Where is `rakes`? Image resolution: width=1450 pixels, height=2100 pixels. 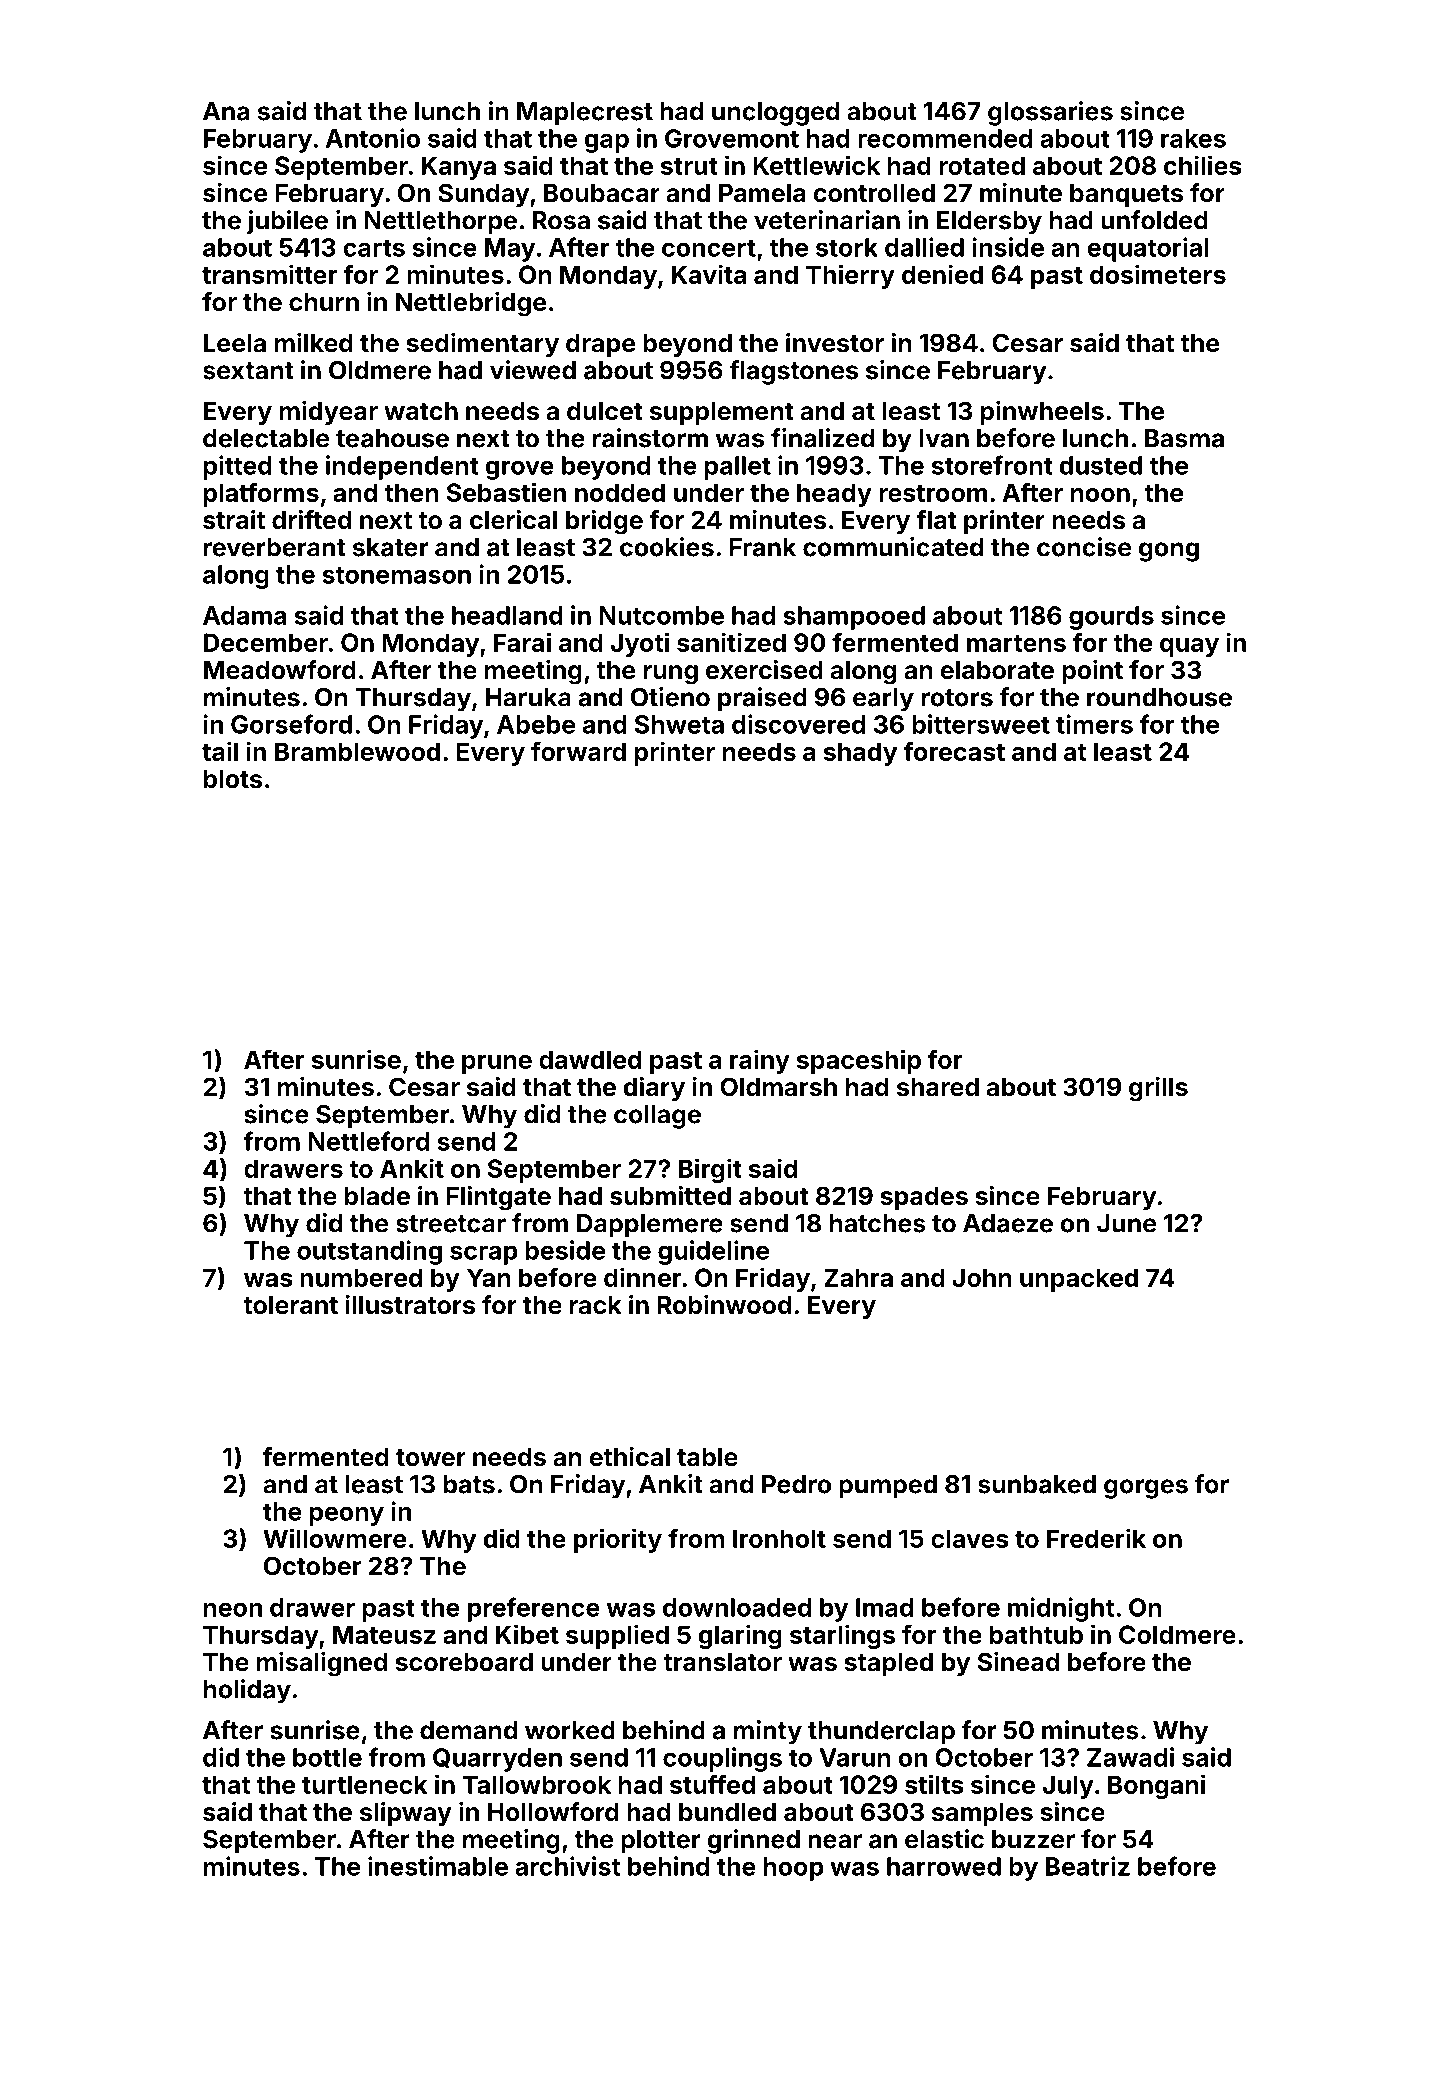
rakes is located at coordinates (1193, 138).
